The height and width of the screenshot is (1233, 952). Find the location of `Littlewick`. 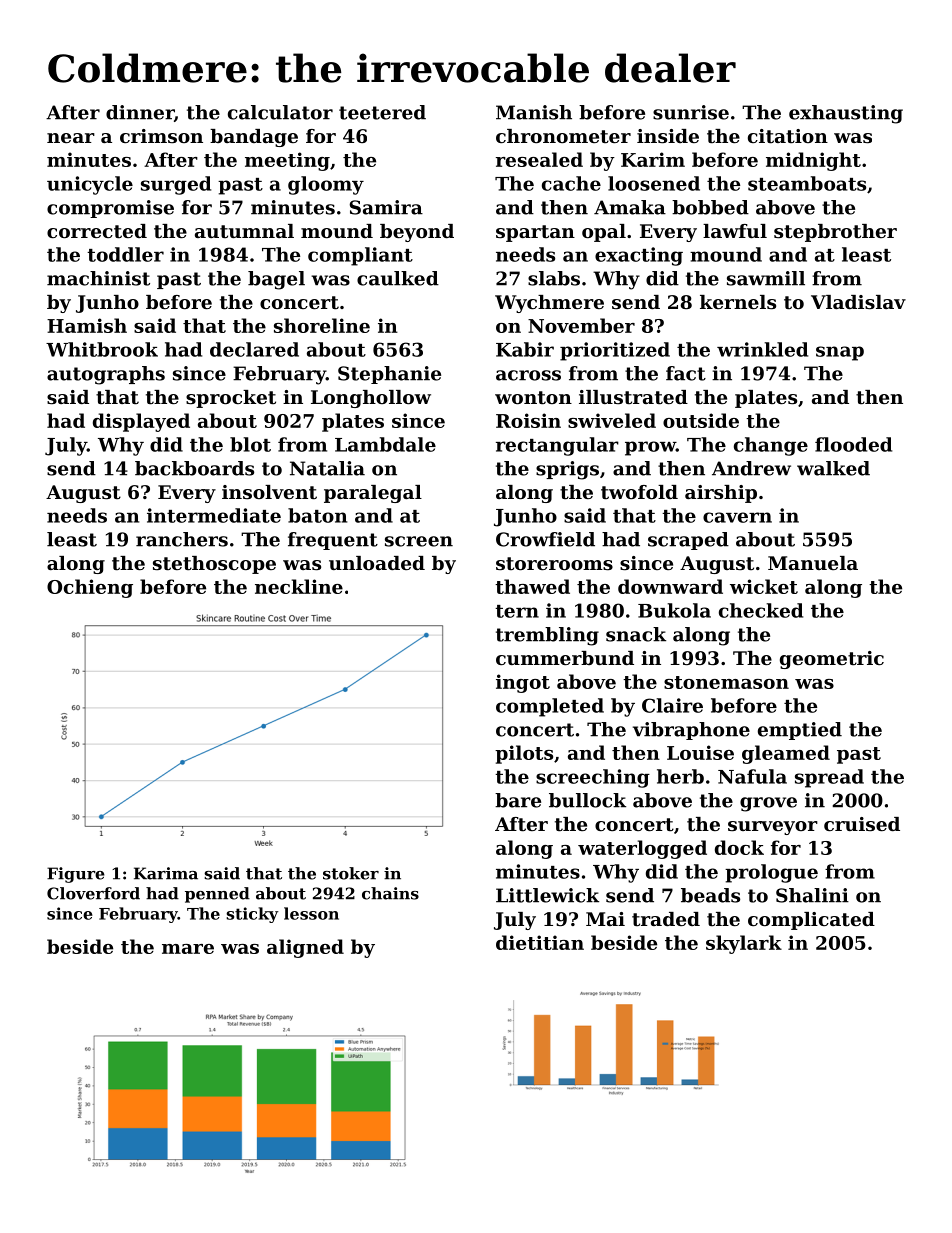

Littlewick is located at coordinates (547, 895).
